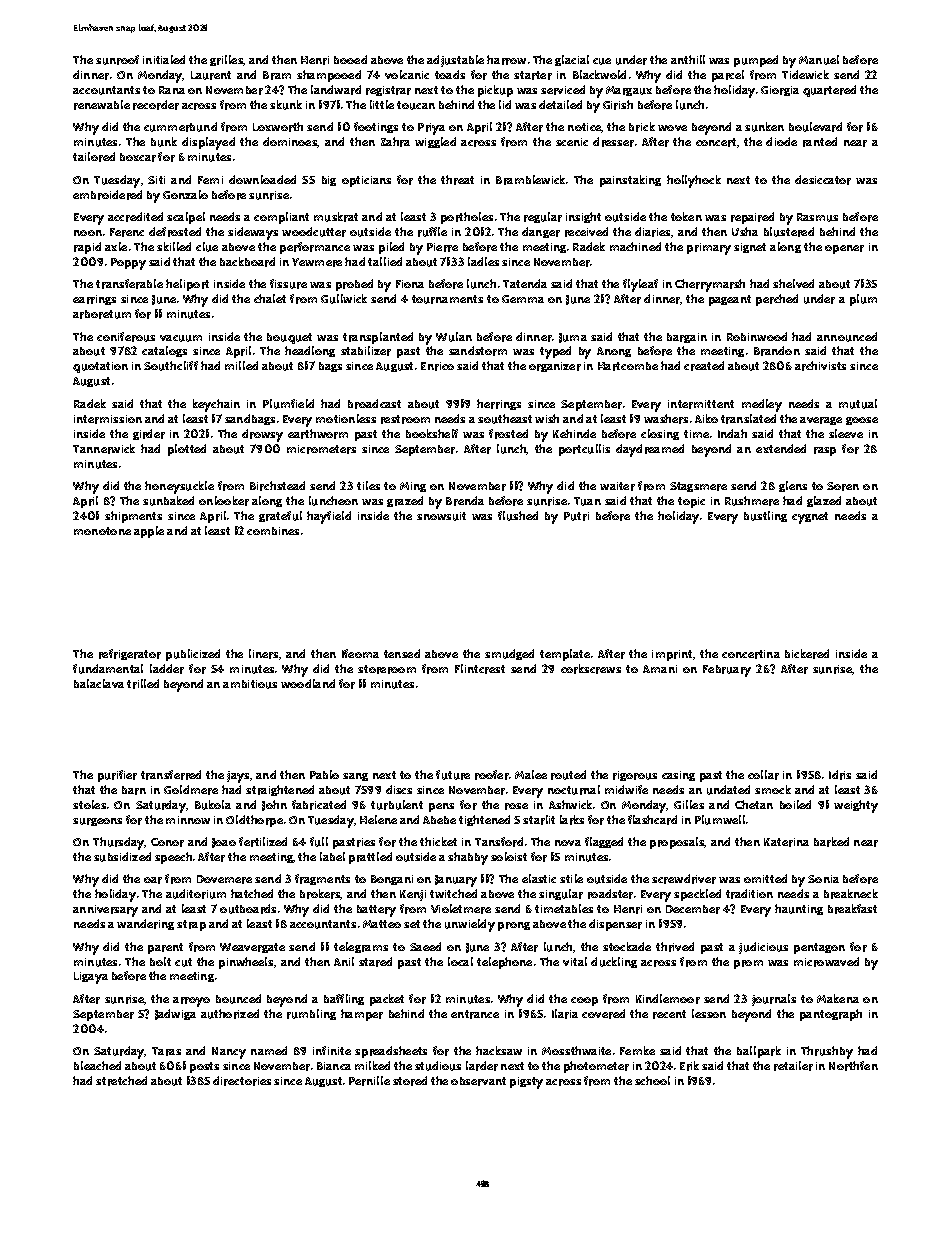 The image size is (952, 1233). What do you see at coordinates (193, 655) in the page?
I see `publicized` at bounding box center [193, 655].
